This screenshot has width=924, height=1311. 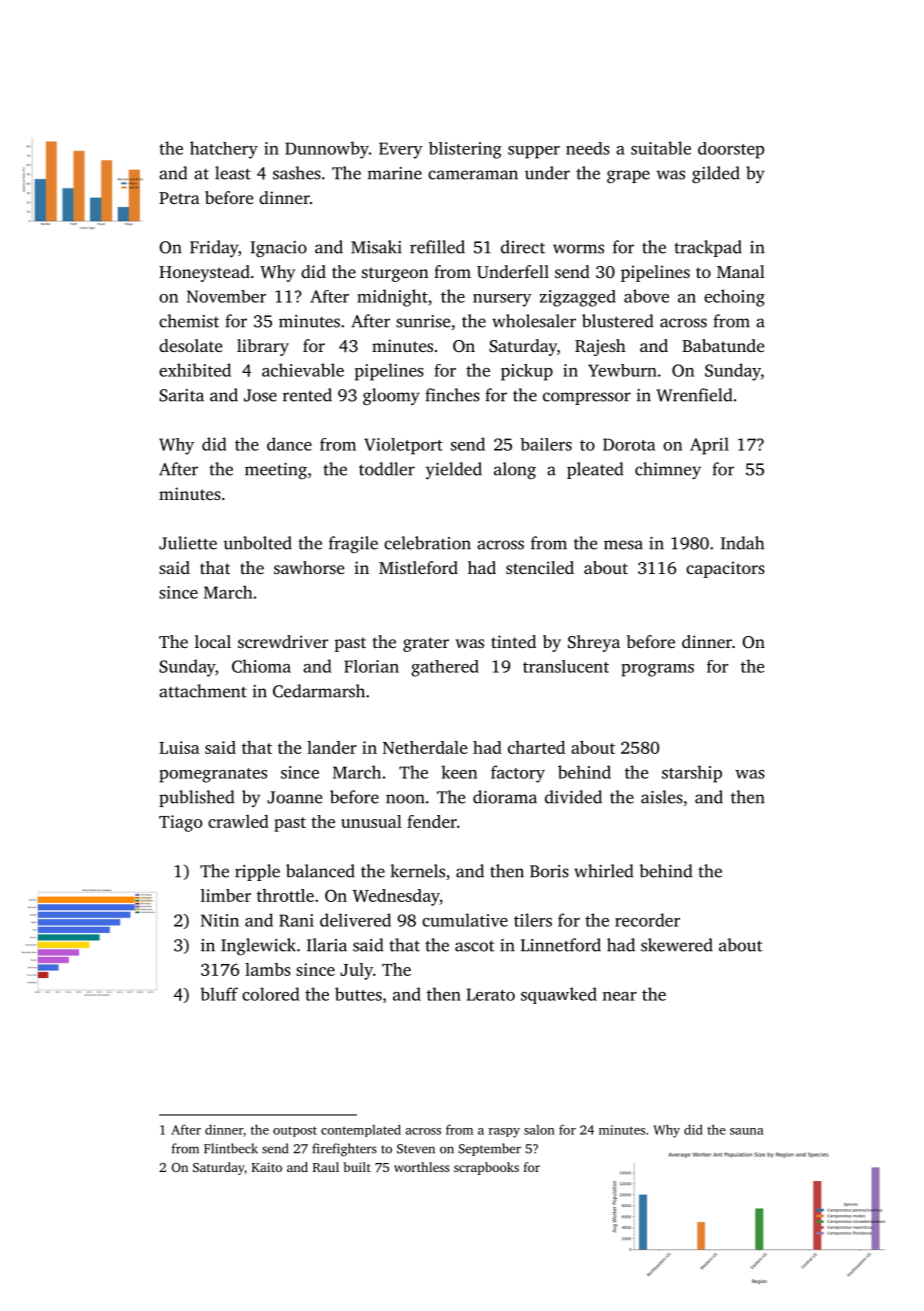 I want to click on bluff, so click(x=219, y=994).
